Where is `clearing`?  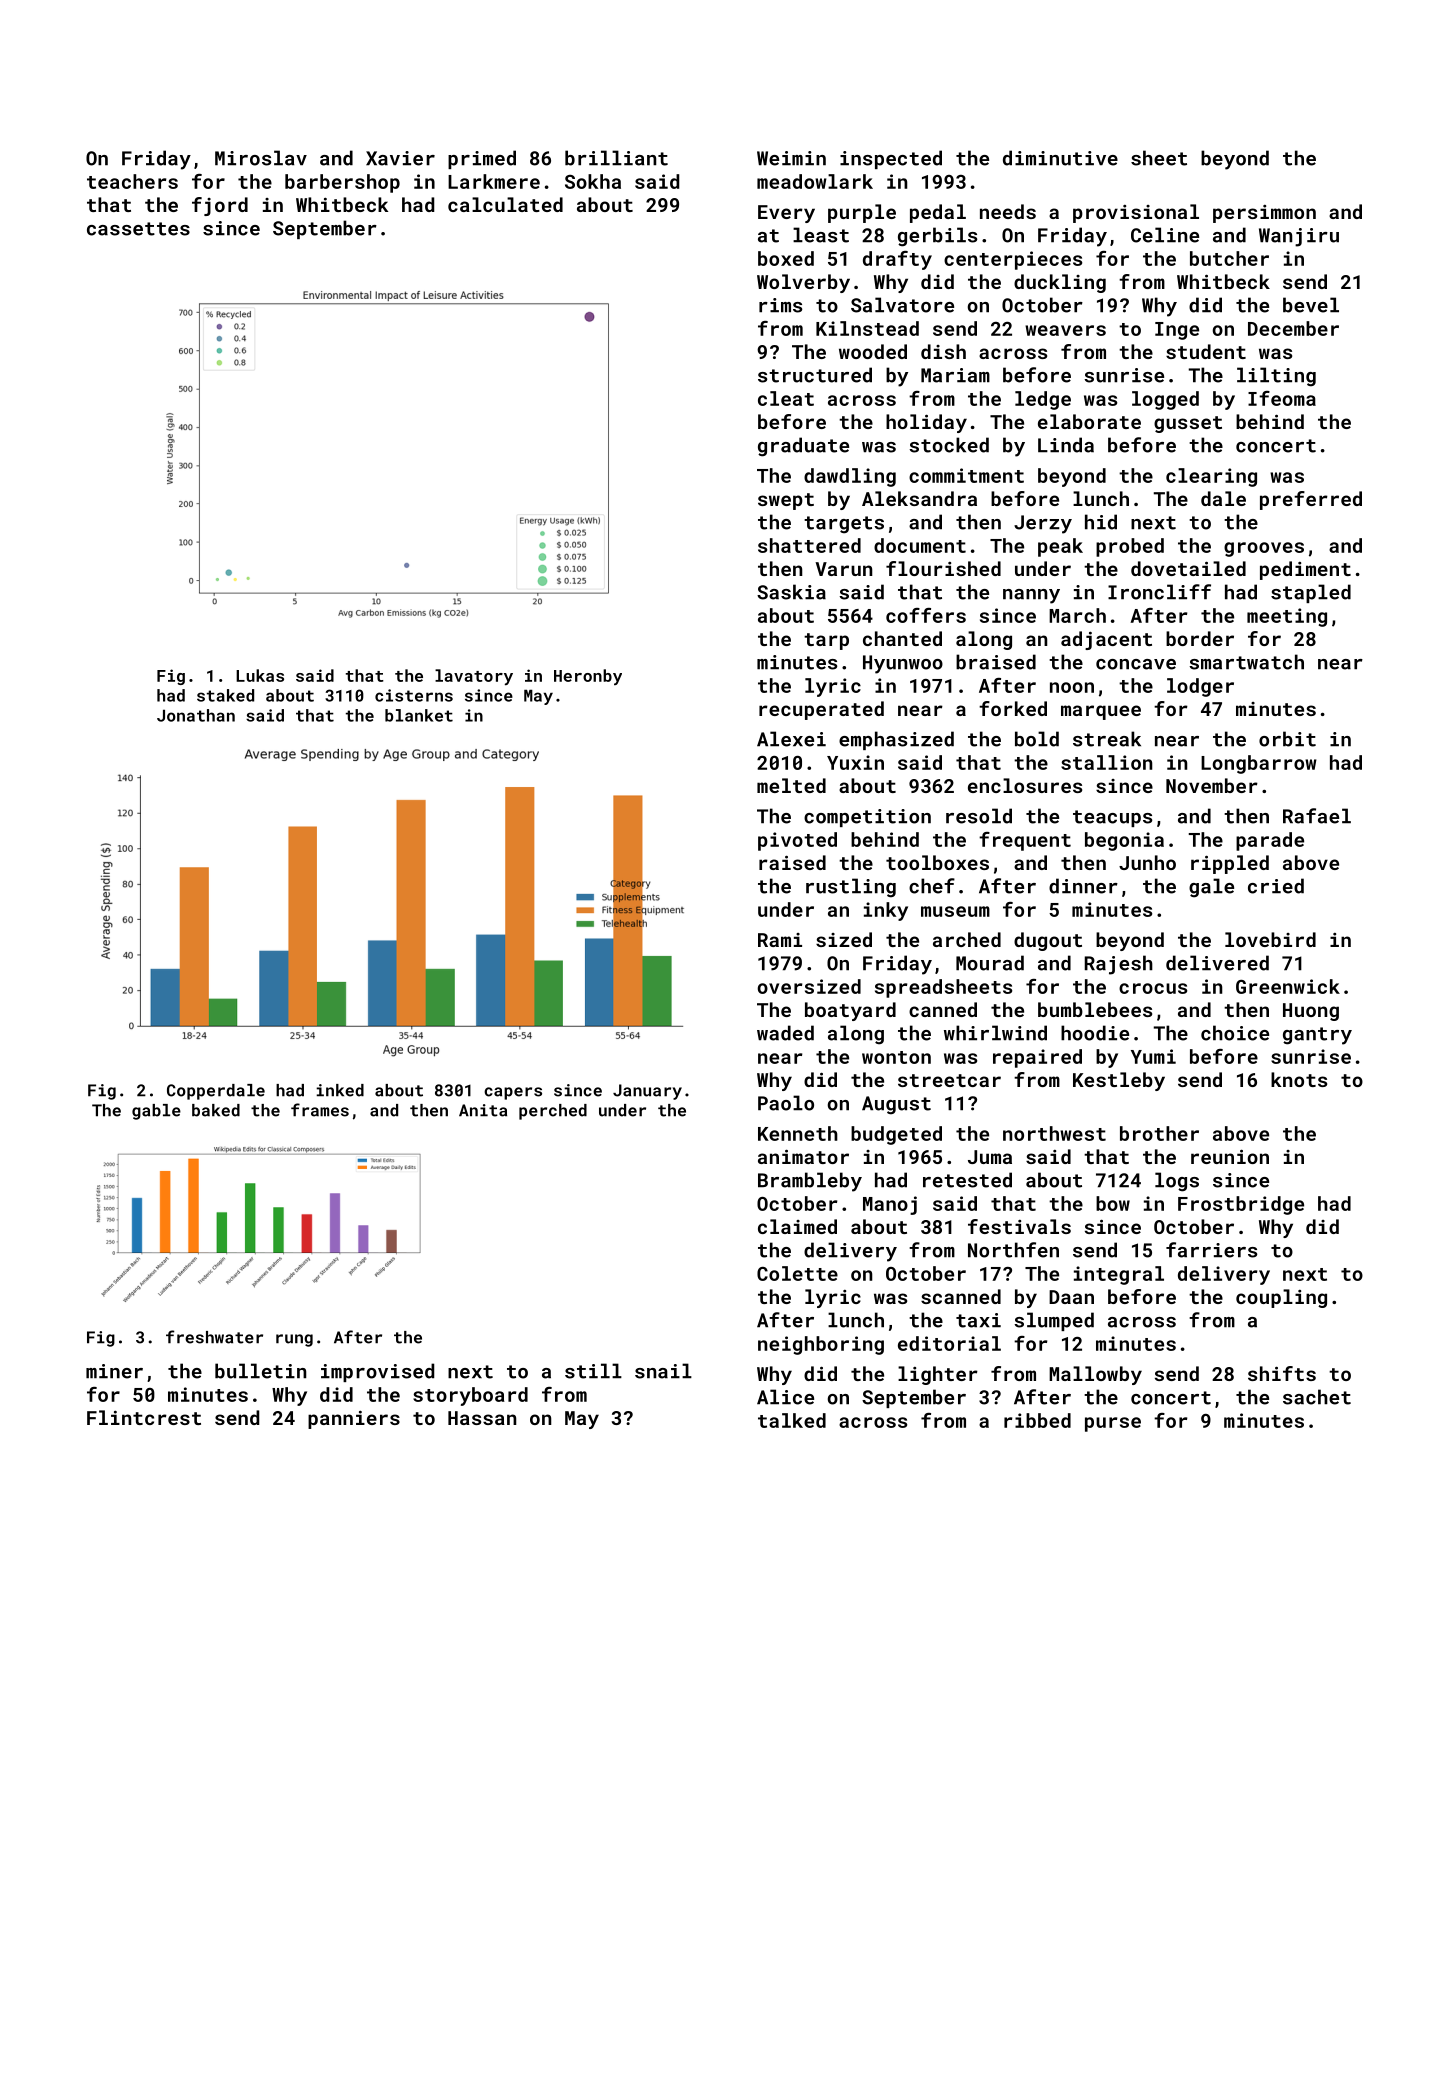 clearing is located at coordinates (1211, 477).
